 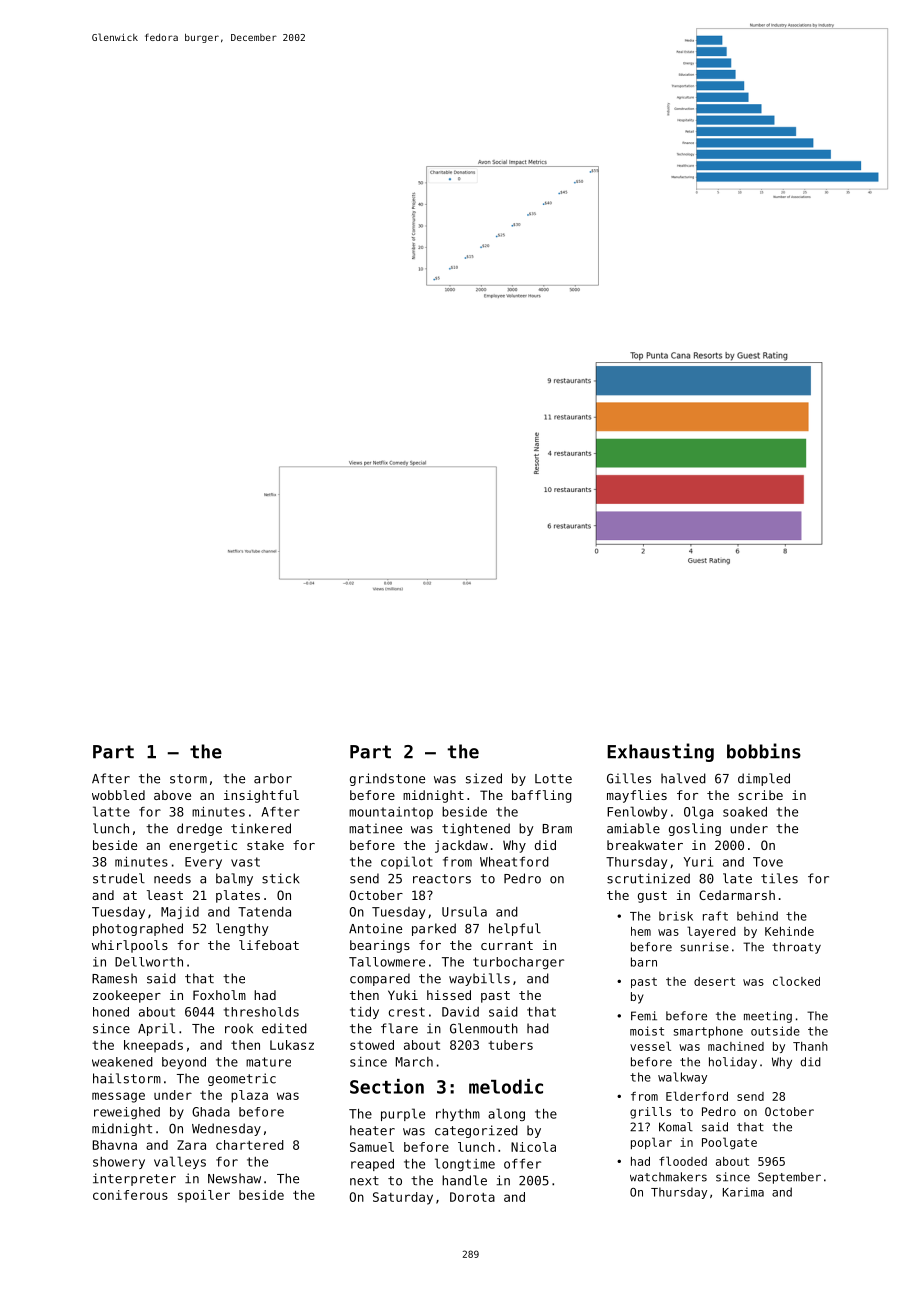 I want to click on spoiler, so click(x=204, y=1196).
